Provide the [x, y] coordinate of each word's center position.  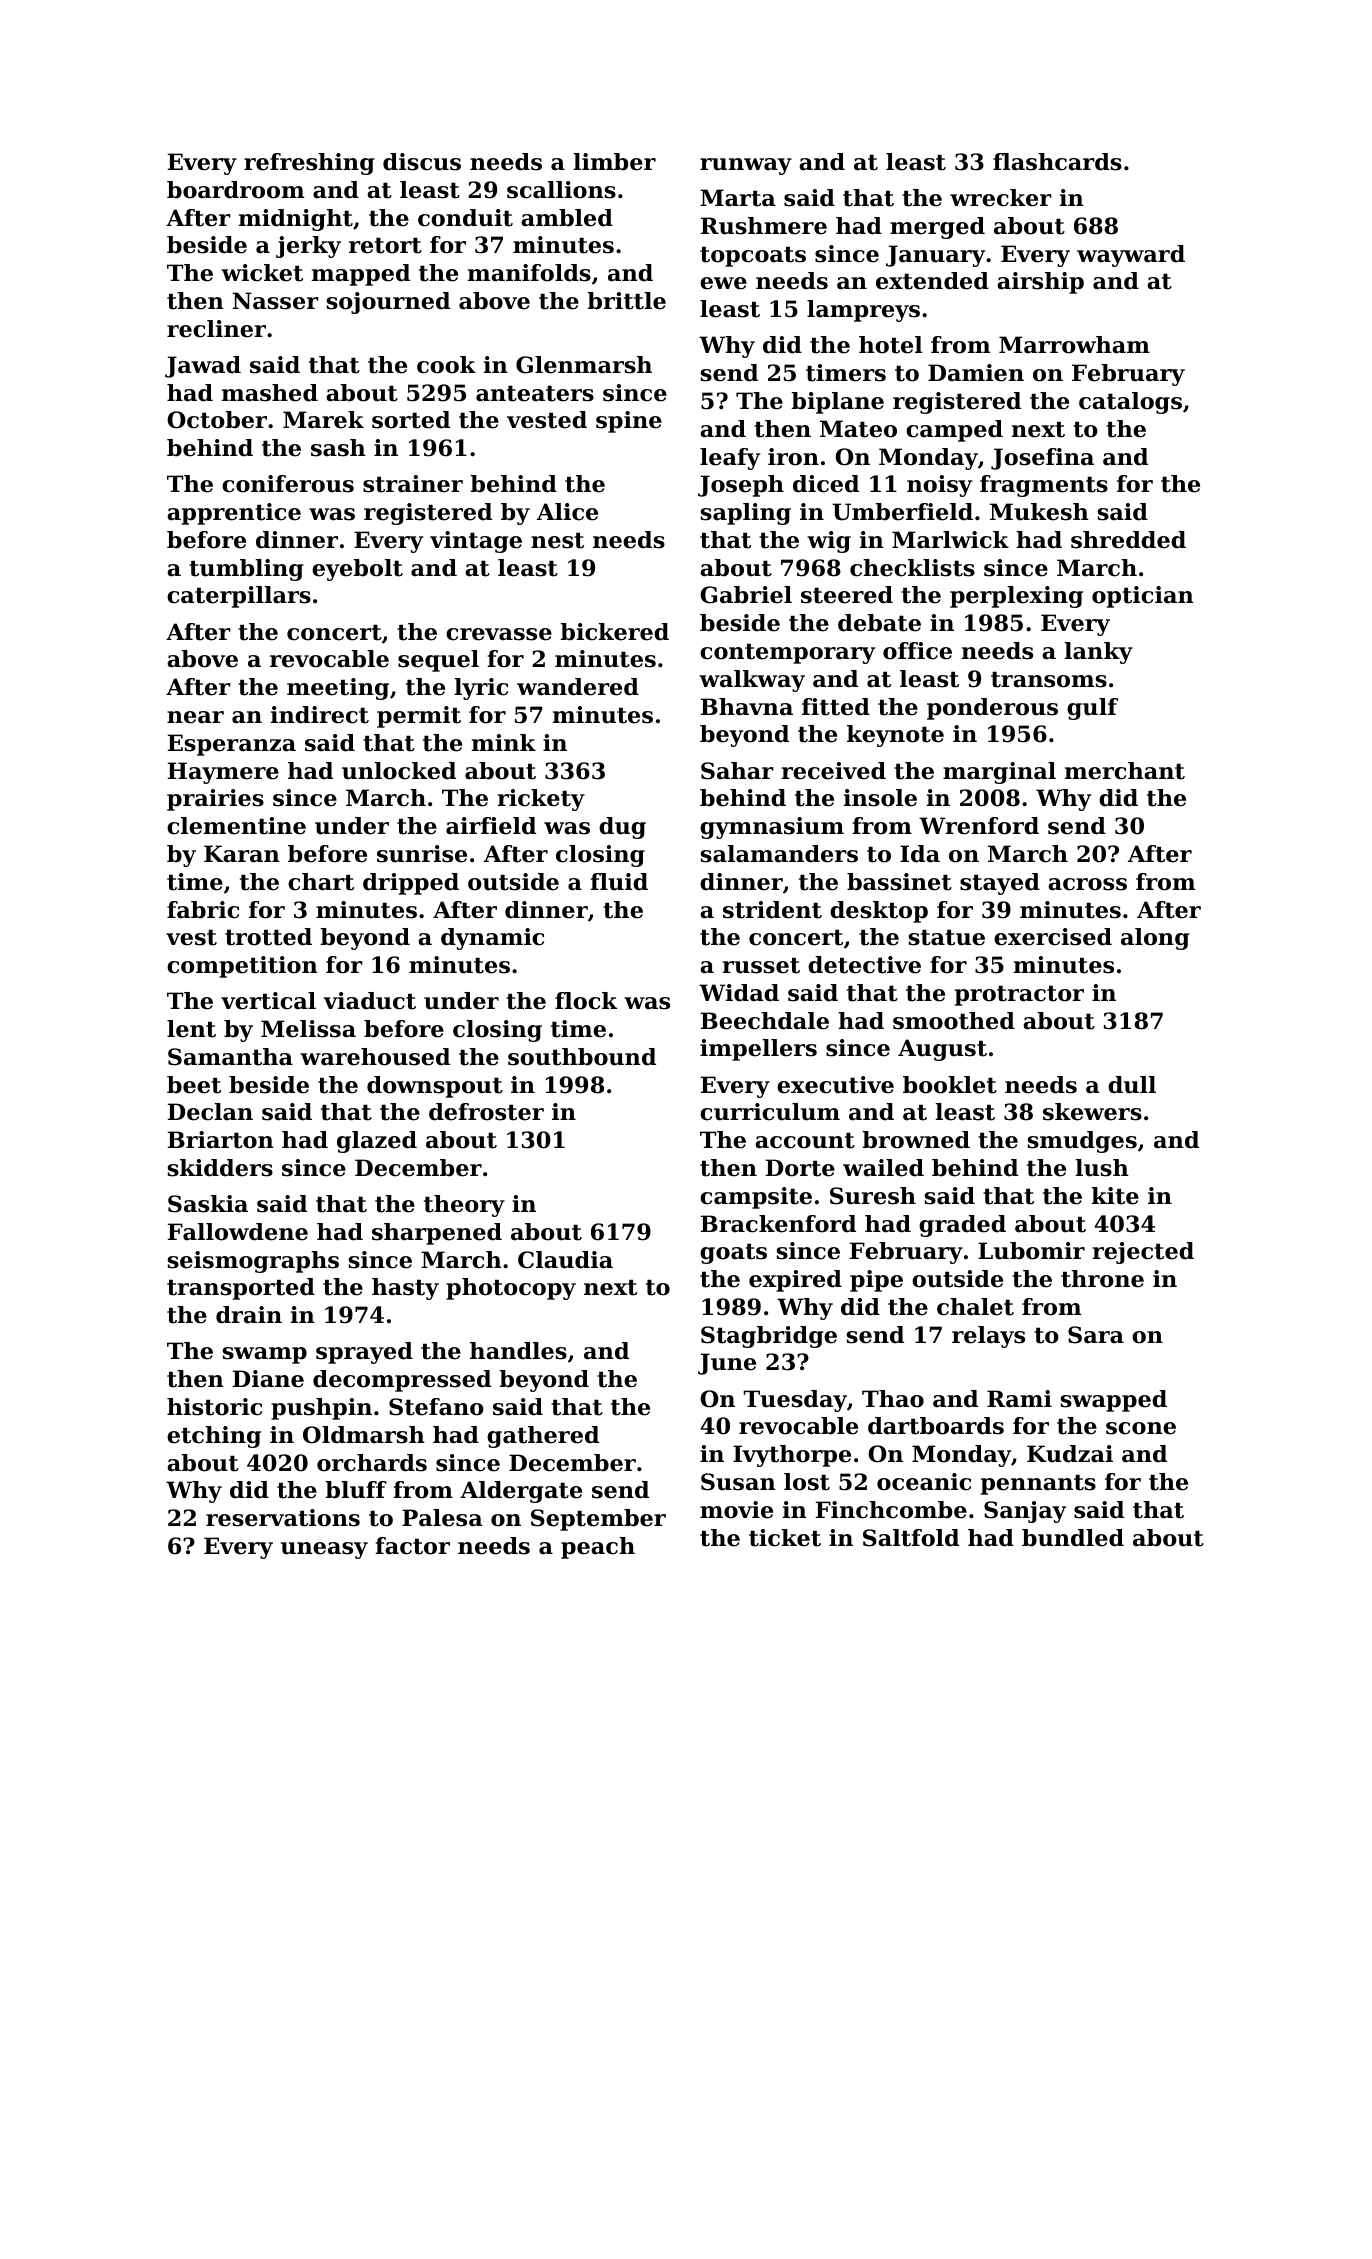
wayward [1131, 256]
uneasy [324, 1550]
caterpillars [239, 597]
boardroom [235, 190]
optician [1143, 597]
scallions [561, 190]
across [1087, 884]
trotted [268, 937]
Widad [739, 993]
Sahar [737, 771]
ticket [785, 1538]
